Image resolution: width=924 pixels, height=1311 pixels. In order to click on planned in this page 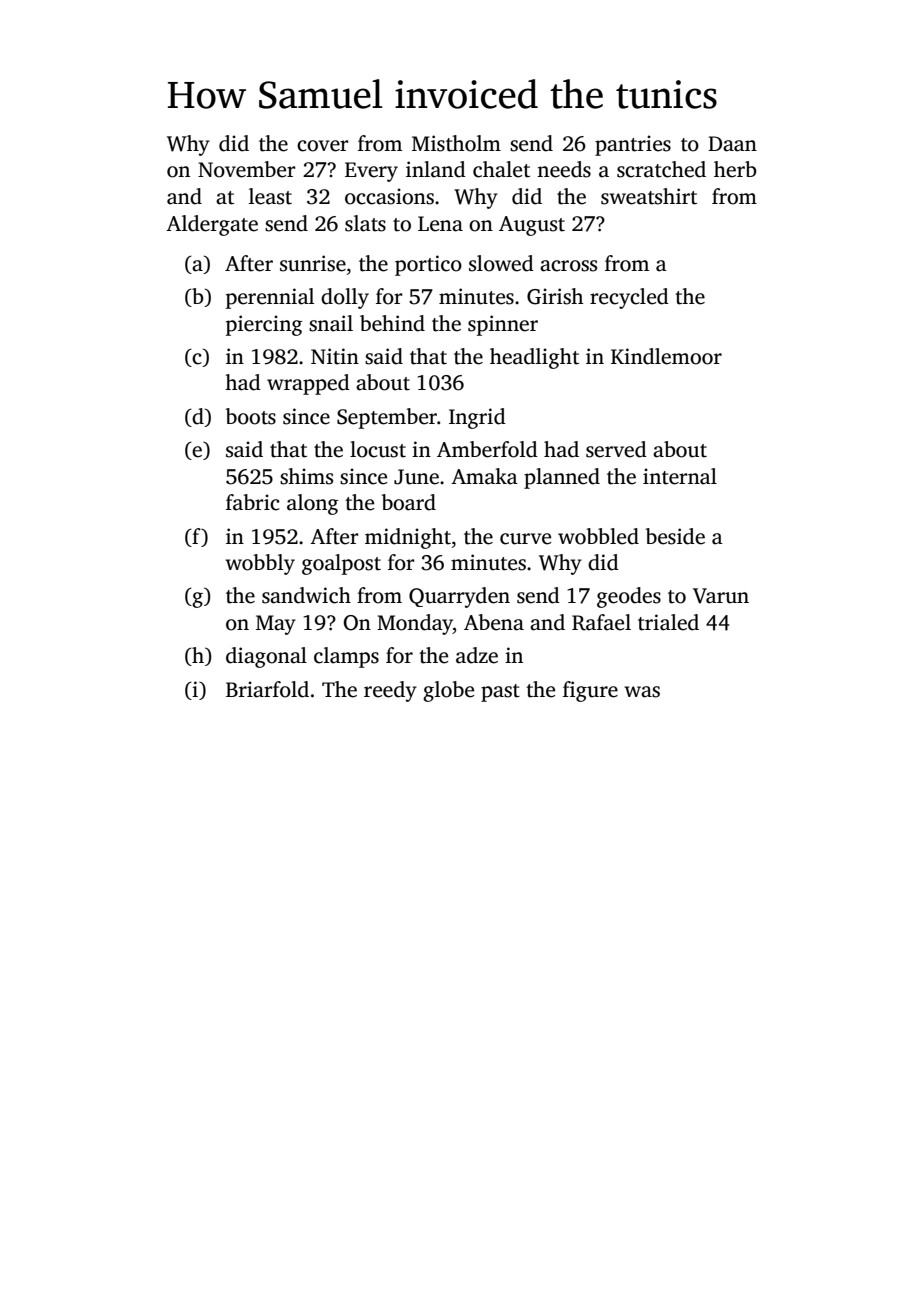, I will do `click(562, 478)`.
